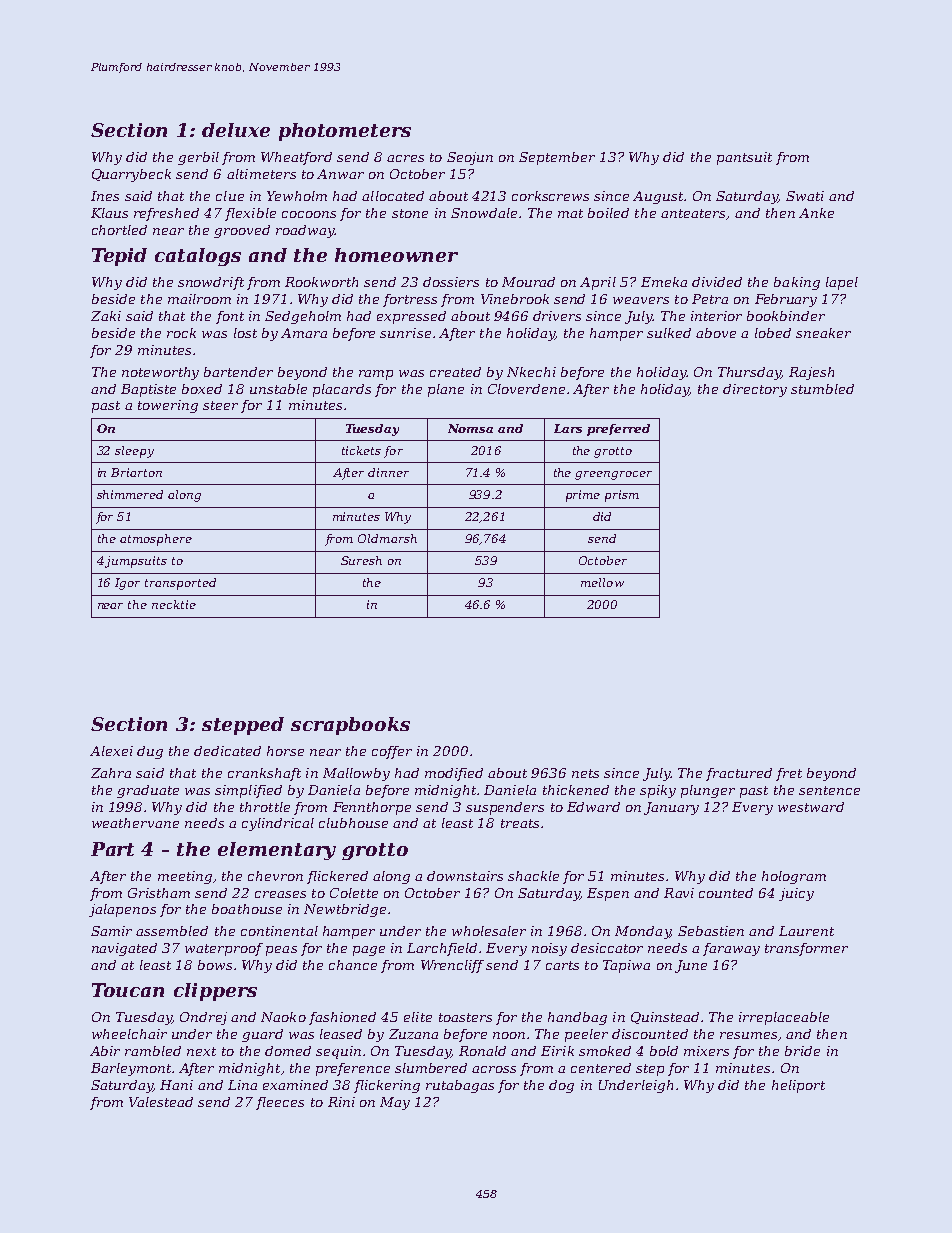 The image size is (952, 1233). I want to click on transported, so click(180, 584).
